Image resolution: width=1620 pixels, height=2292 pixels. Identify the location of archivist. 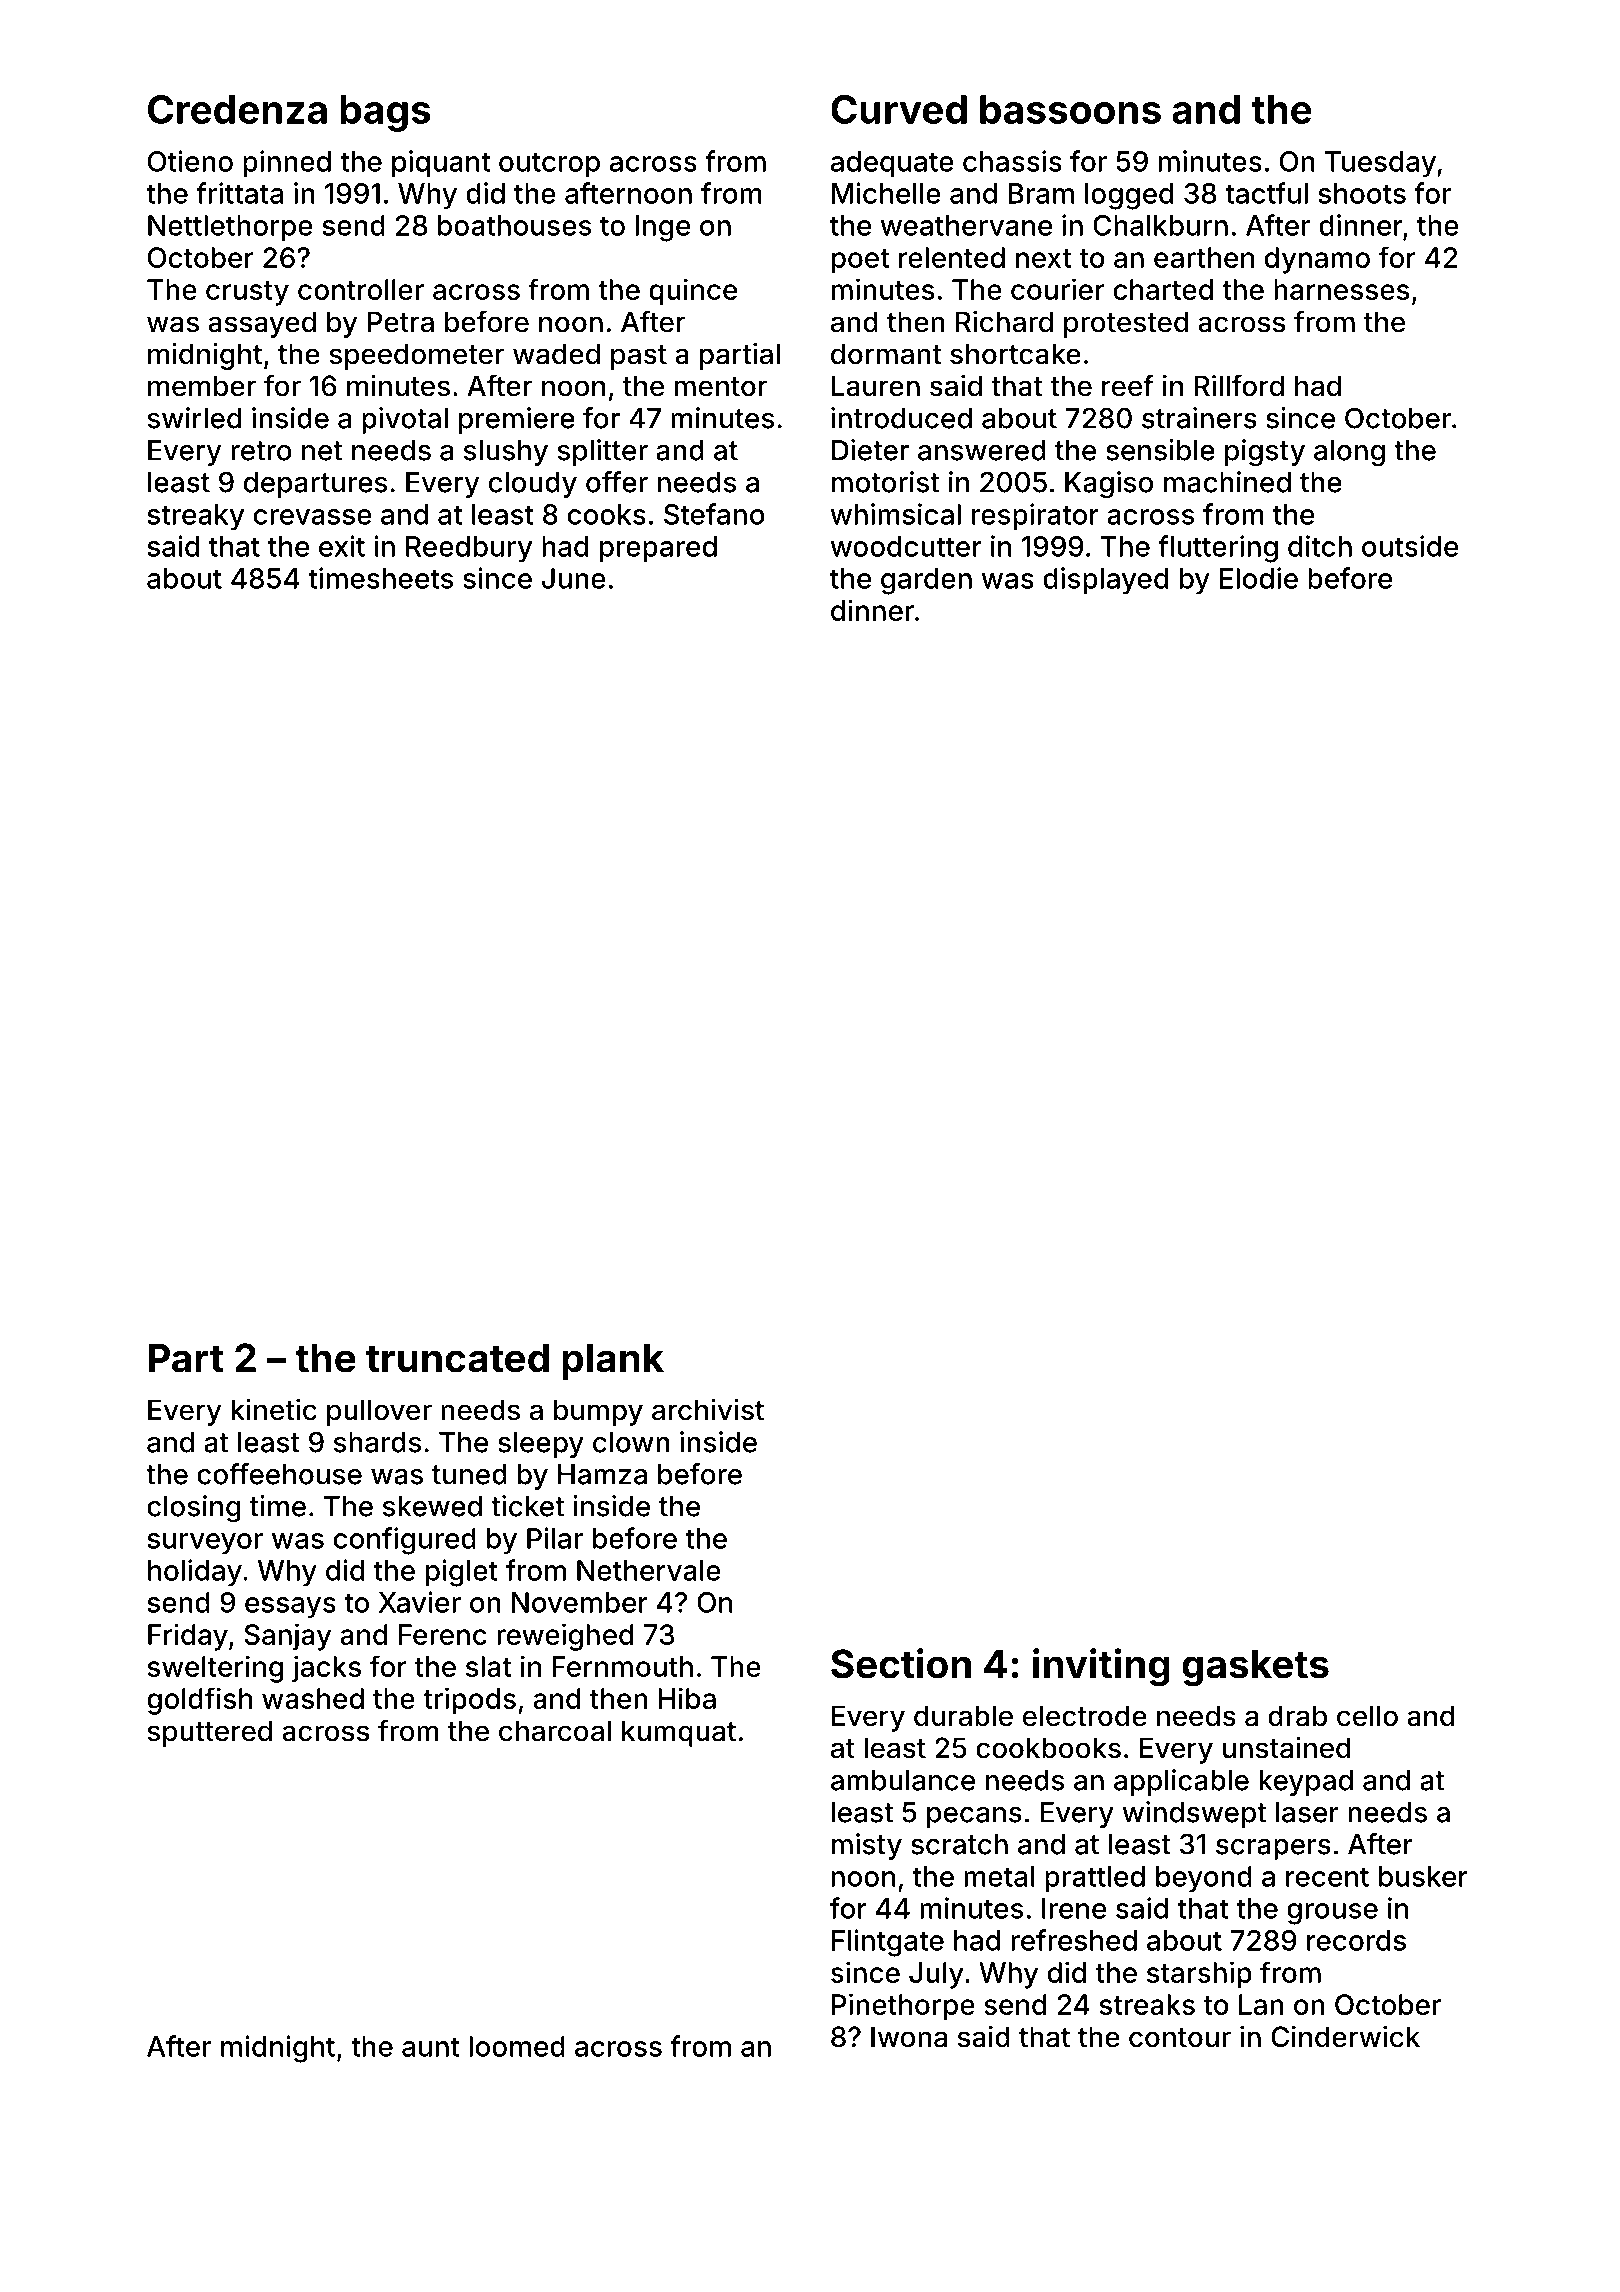
(708, 1410).
